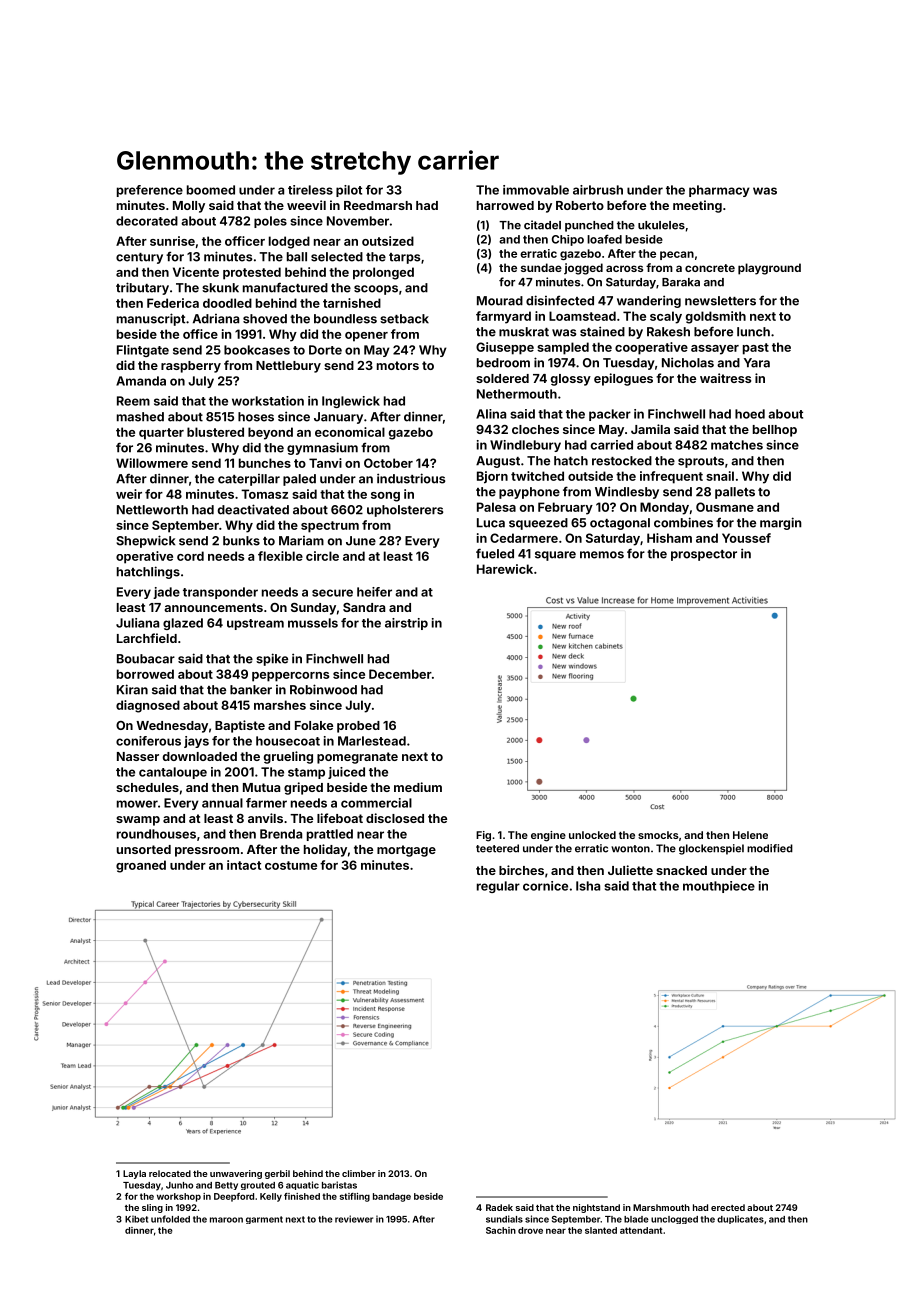 The height and width of the screenshot is (1314, 924). Describe the element at coordinates (277, 1174) in the screenshot. I see `gerbil` at that location.
